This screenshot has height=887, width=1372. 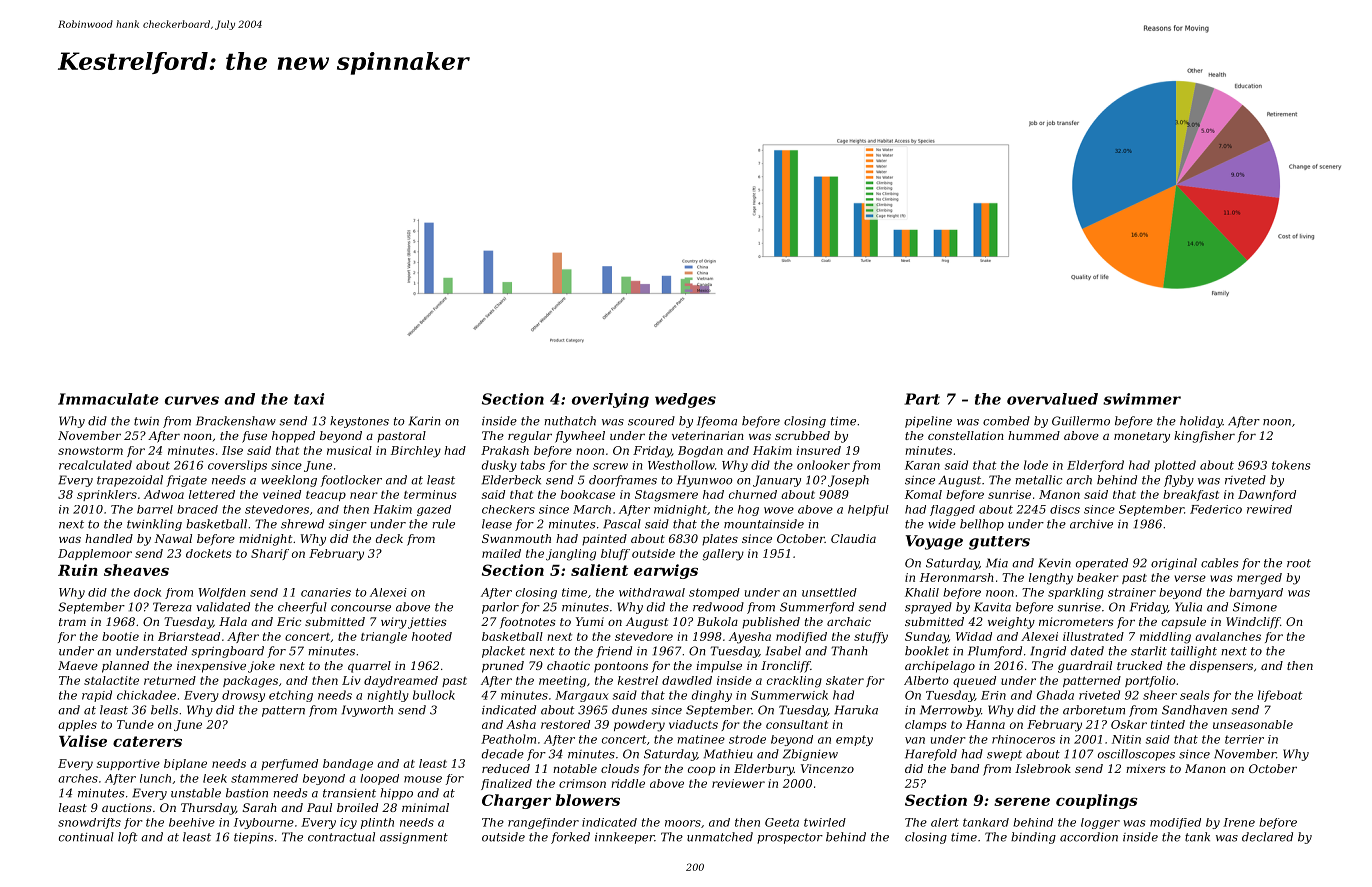 What do you see at coordinates (192, 400) in the screenshot?
I see `curves` at bounding box center [192, 400].
